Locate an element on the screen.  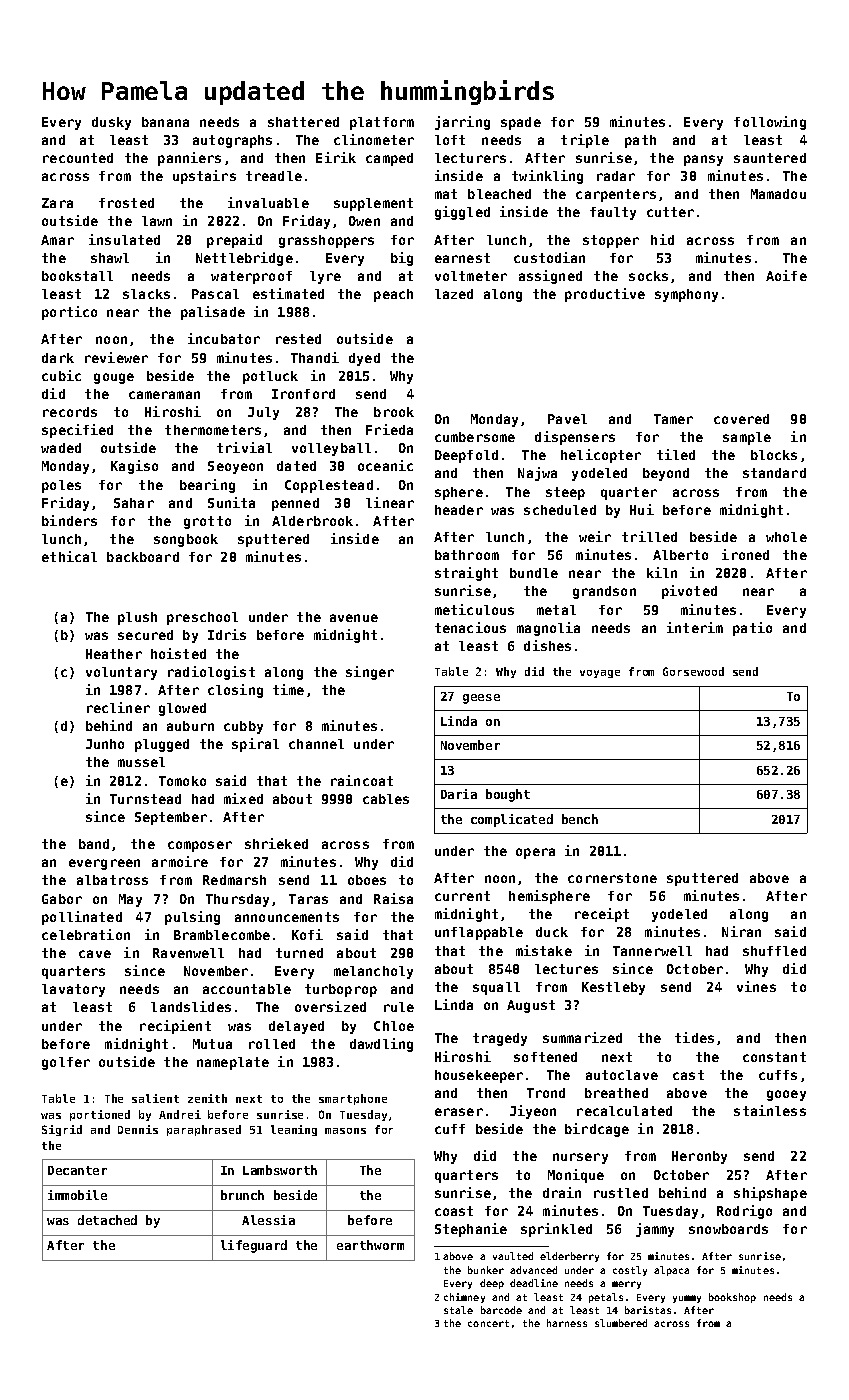
cornerstone is located at coordinates (612, 878).
